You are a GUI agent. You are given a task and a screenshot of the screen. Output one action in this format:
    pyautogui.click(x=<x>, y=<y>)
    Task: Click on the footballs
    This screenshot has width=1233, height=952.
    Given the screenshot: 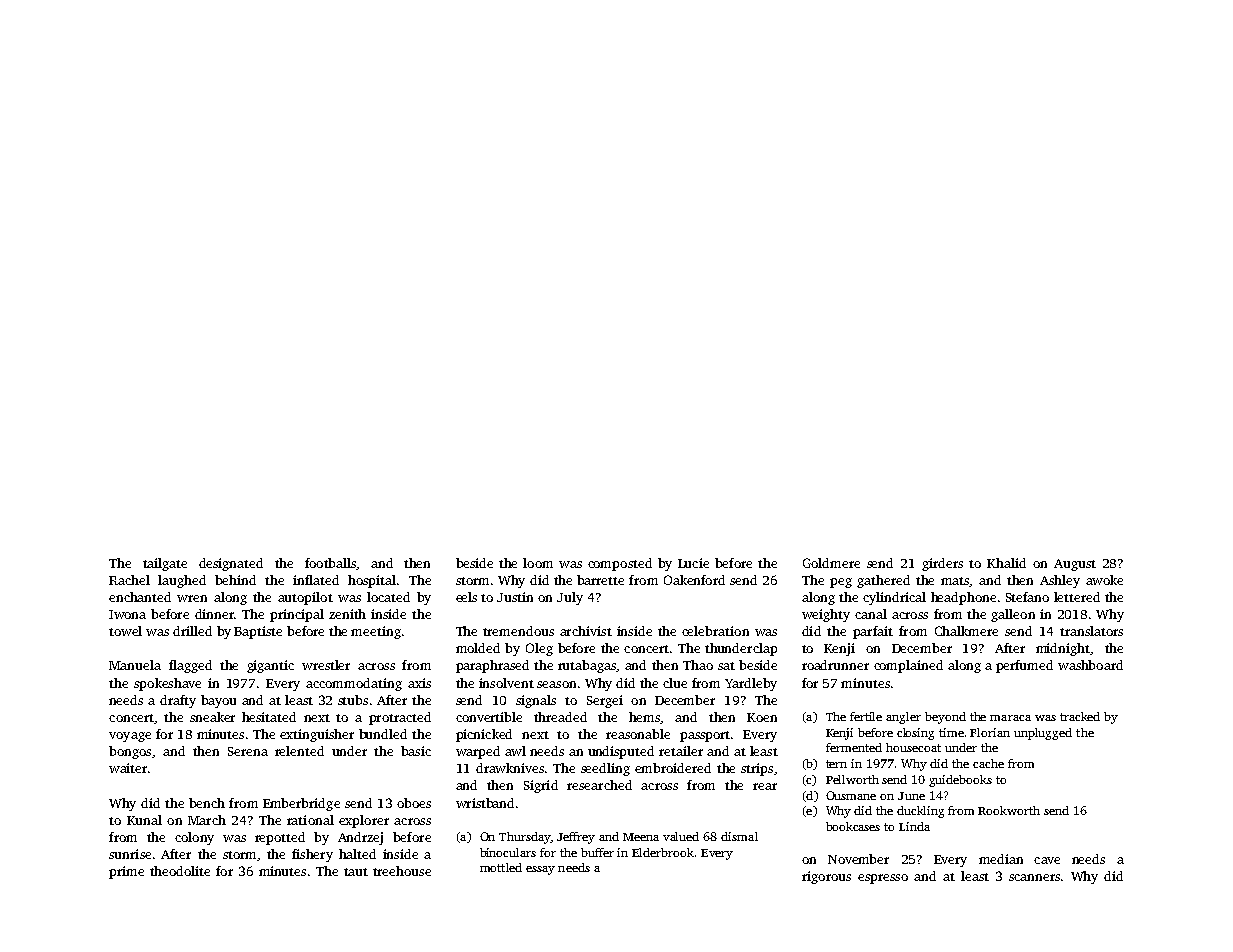 What is the action you would take?
    pyautogui.click(x=330, y=563)
